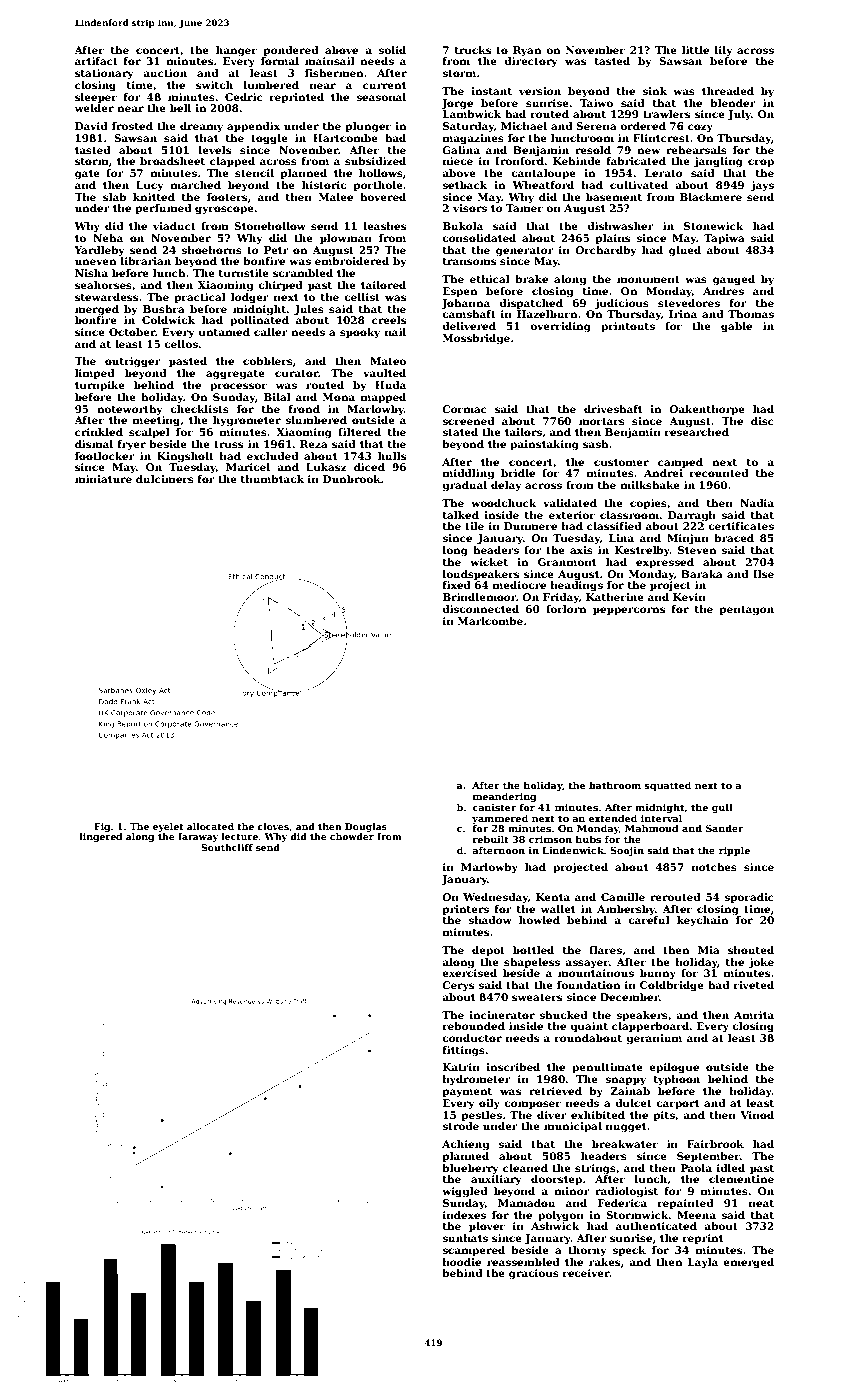 Image resolution: width=849 pixels, height=1400 pixels. What do you see at coordinates (150, 186) in the page?
I see `Lucy` at bounding box center [150, 186].
